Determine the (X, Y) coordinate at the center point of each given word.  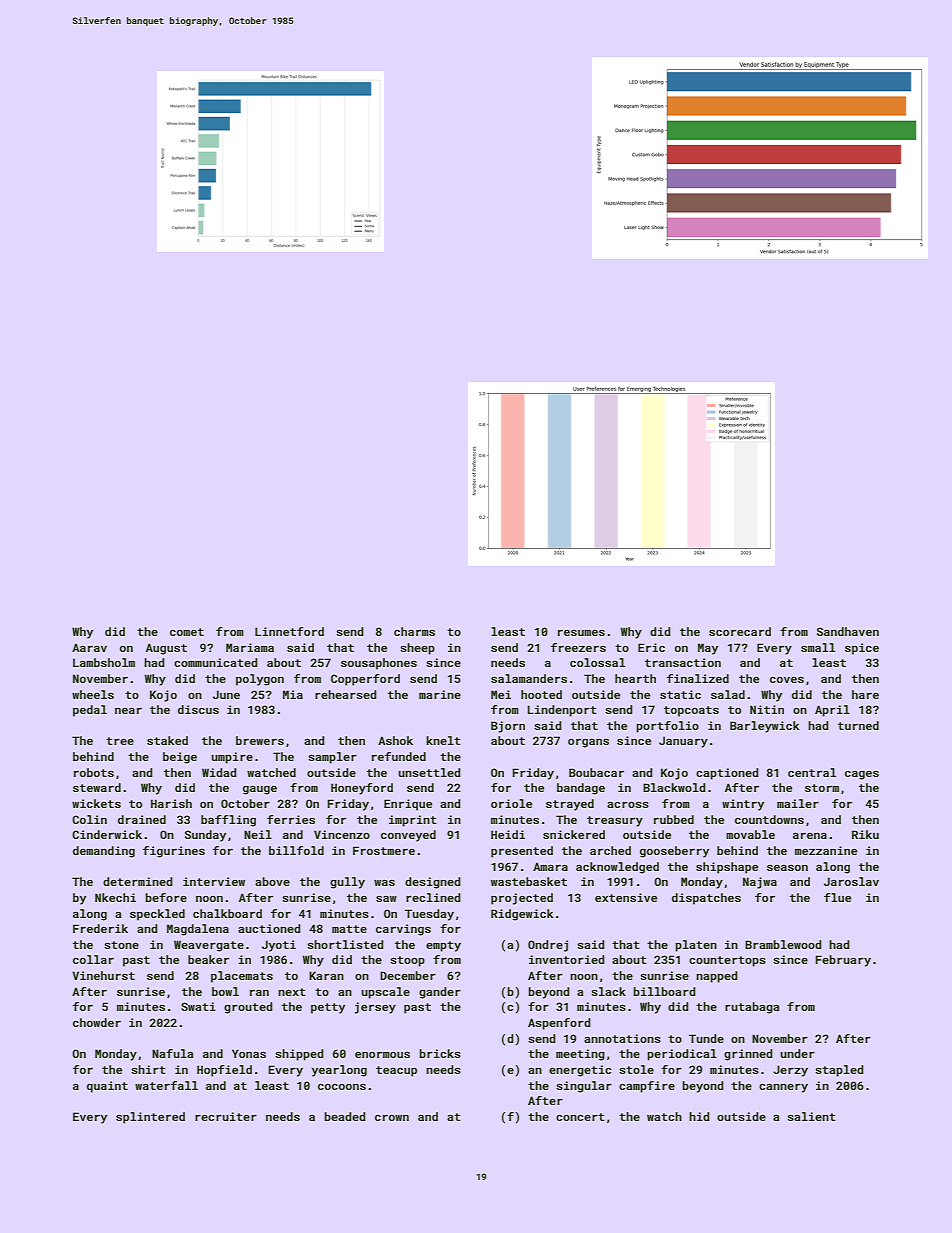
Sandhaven (848, 631)
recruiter (226, 1116)
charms (414, 631)
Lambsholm (104, 662)
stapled (839, 1071)
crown (392, 1117)
